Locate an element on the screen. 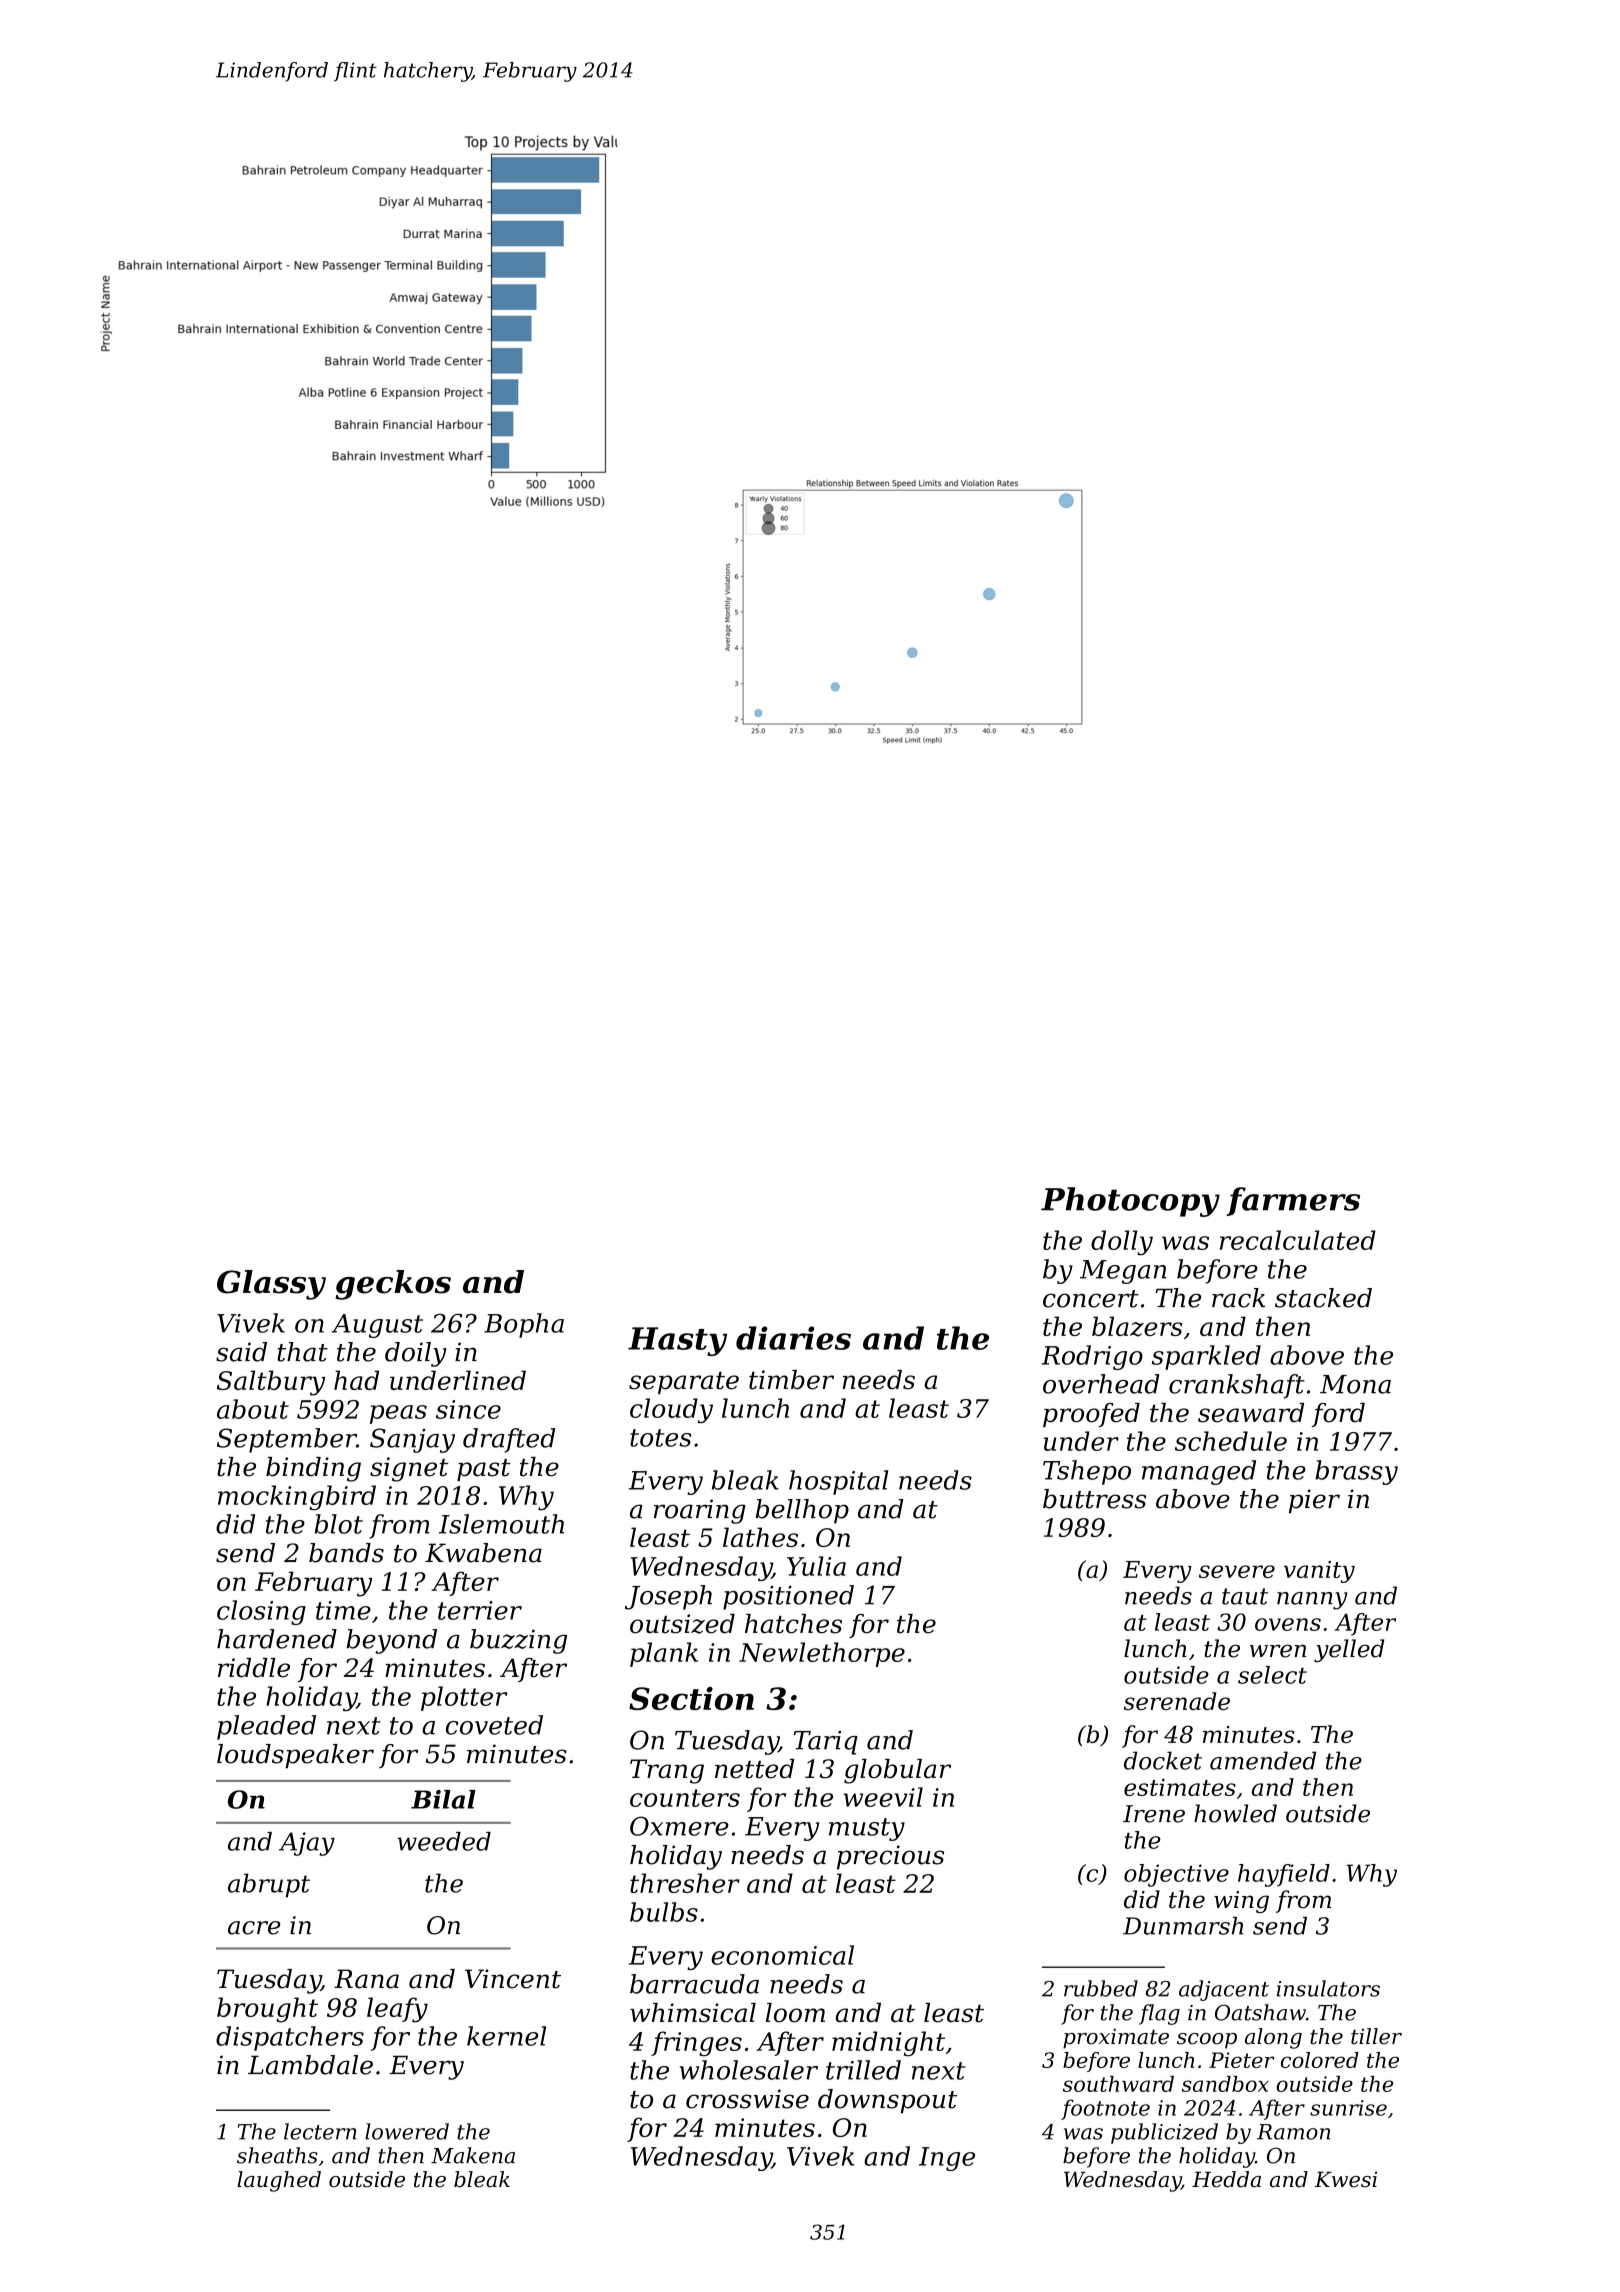 The width and height of the screenshot is (1620, 2292). crosswise is located at coordinates (747, 2099).
